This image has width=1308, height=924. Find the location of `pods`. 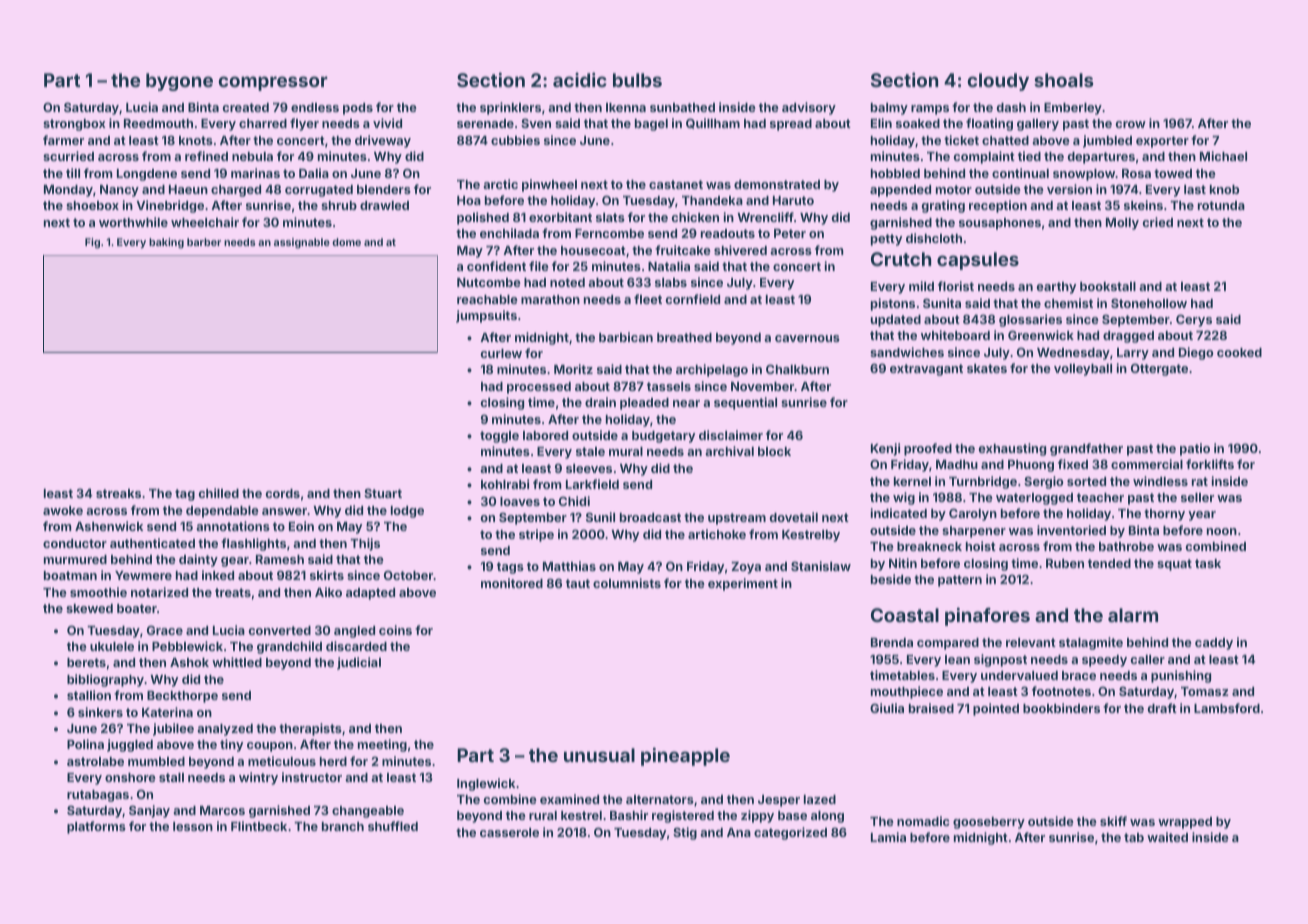

pods is located at coordinates (358, 109).
